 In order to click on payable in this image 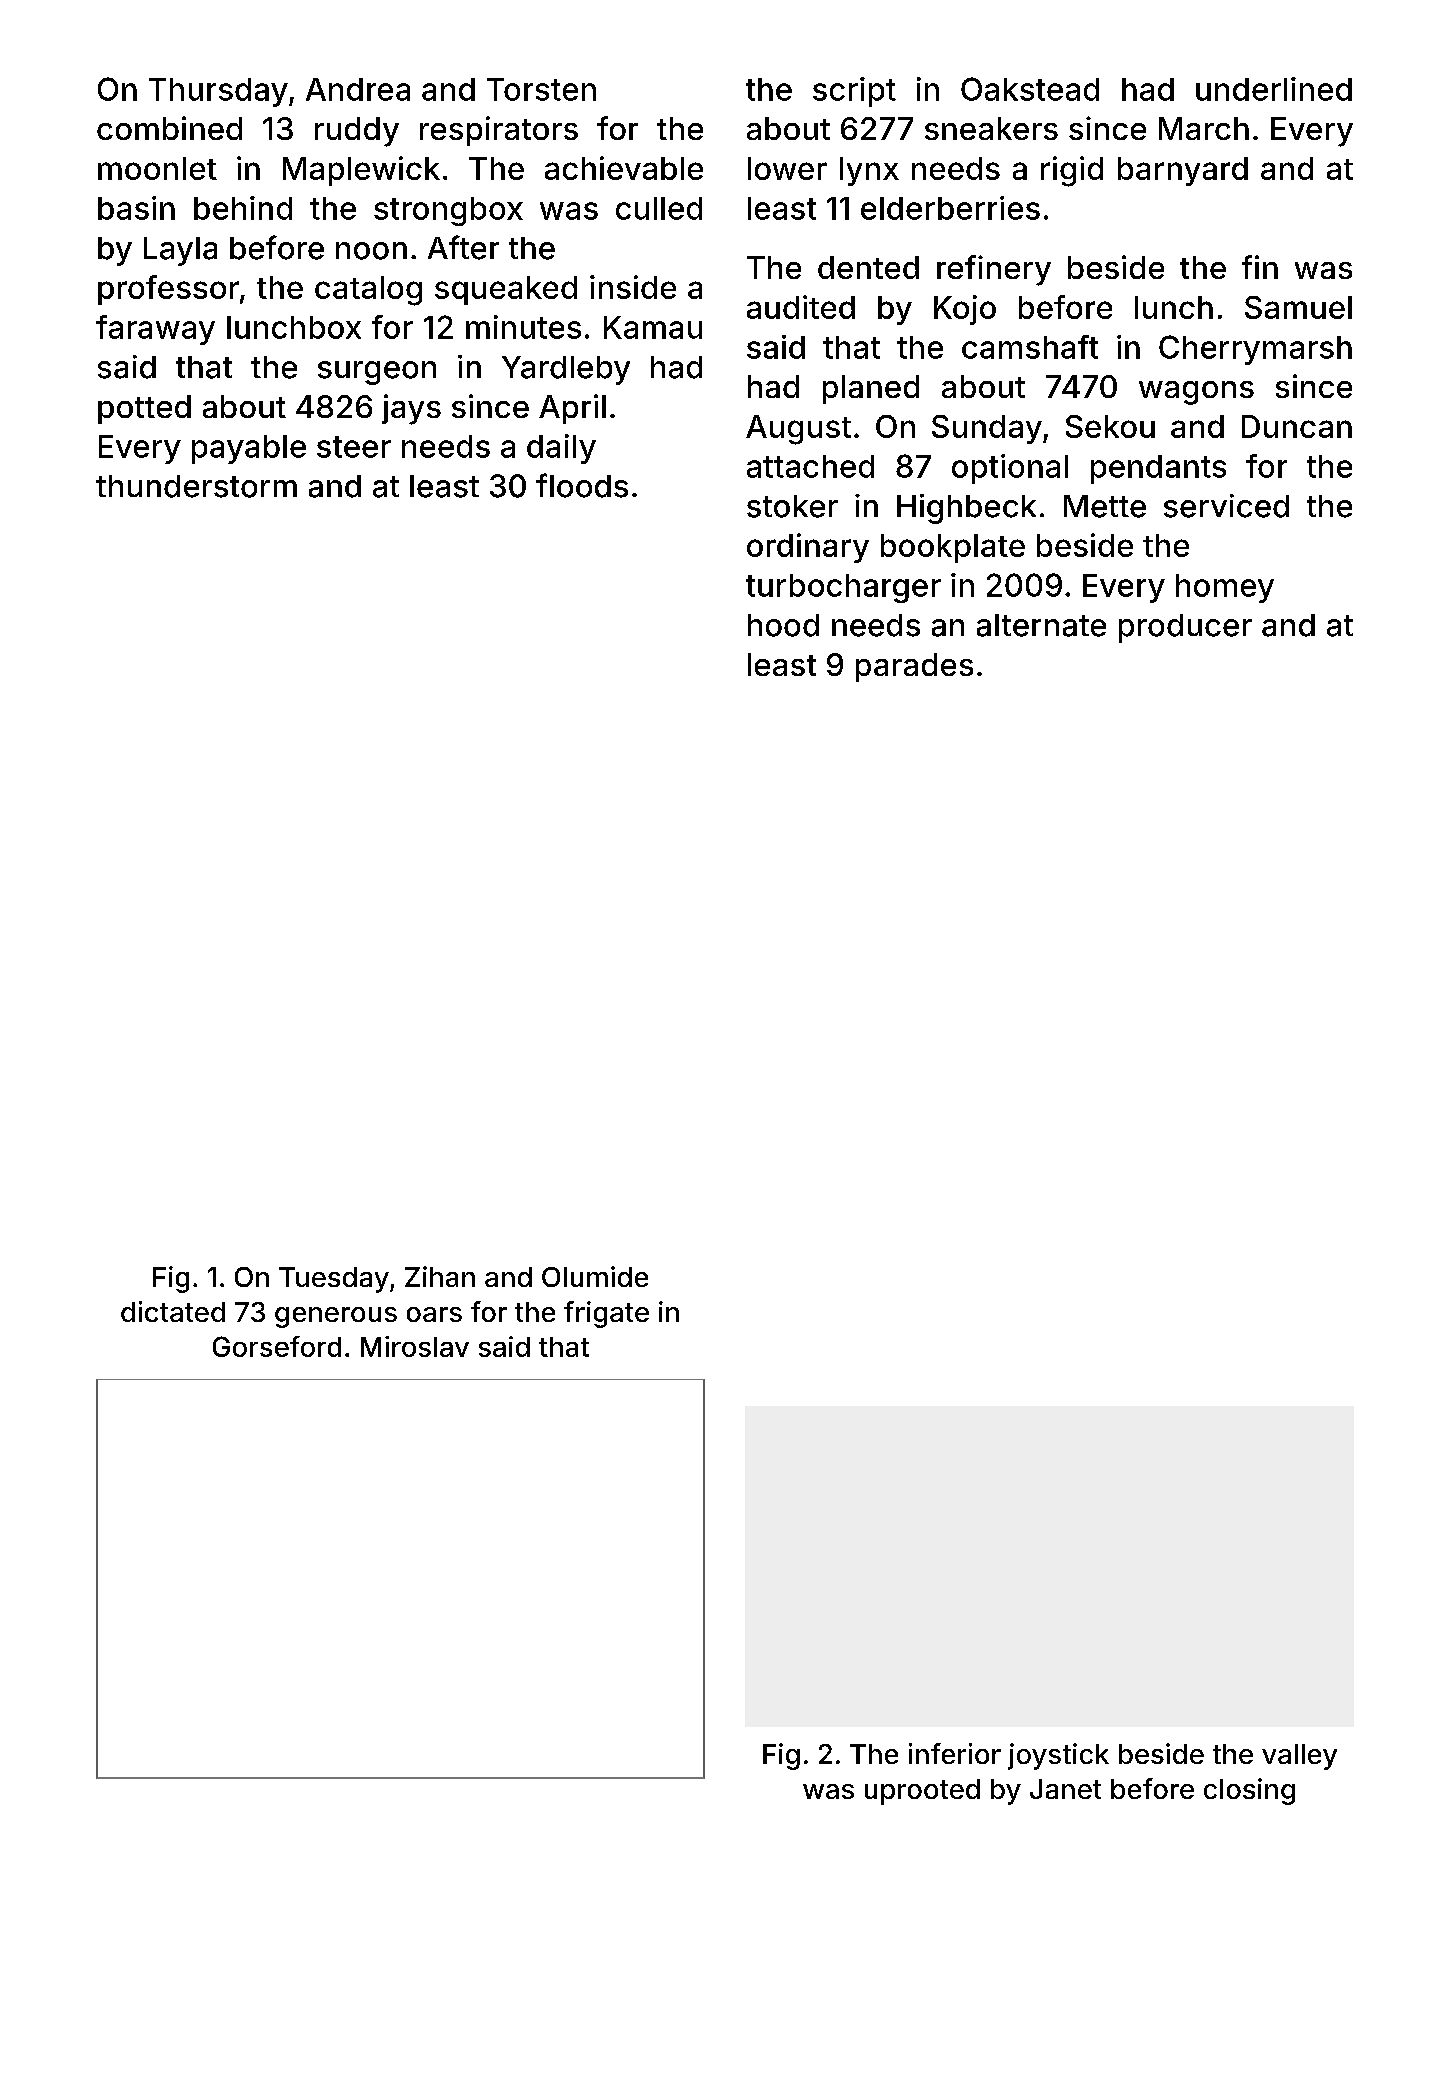, I will do `click(249, 449)`.
